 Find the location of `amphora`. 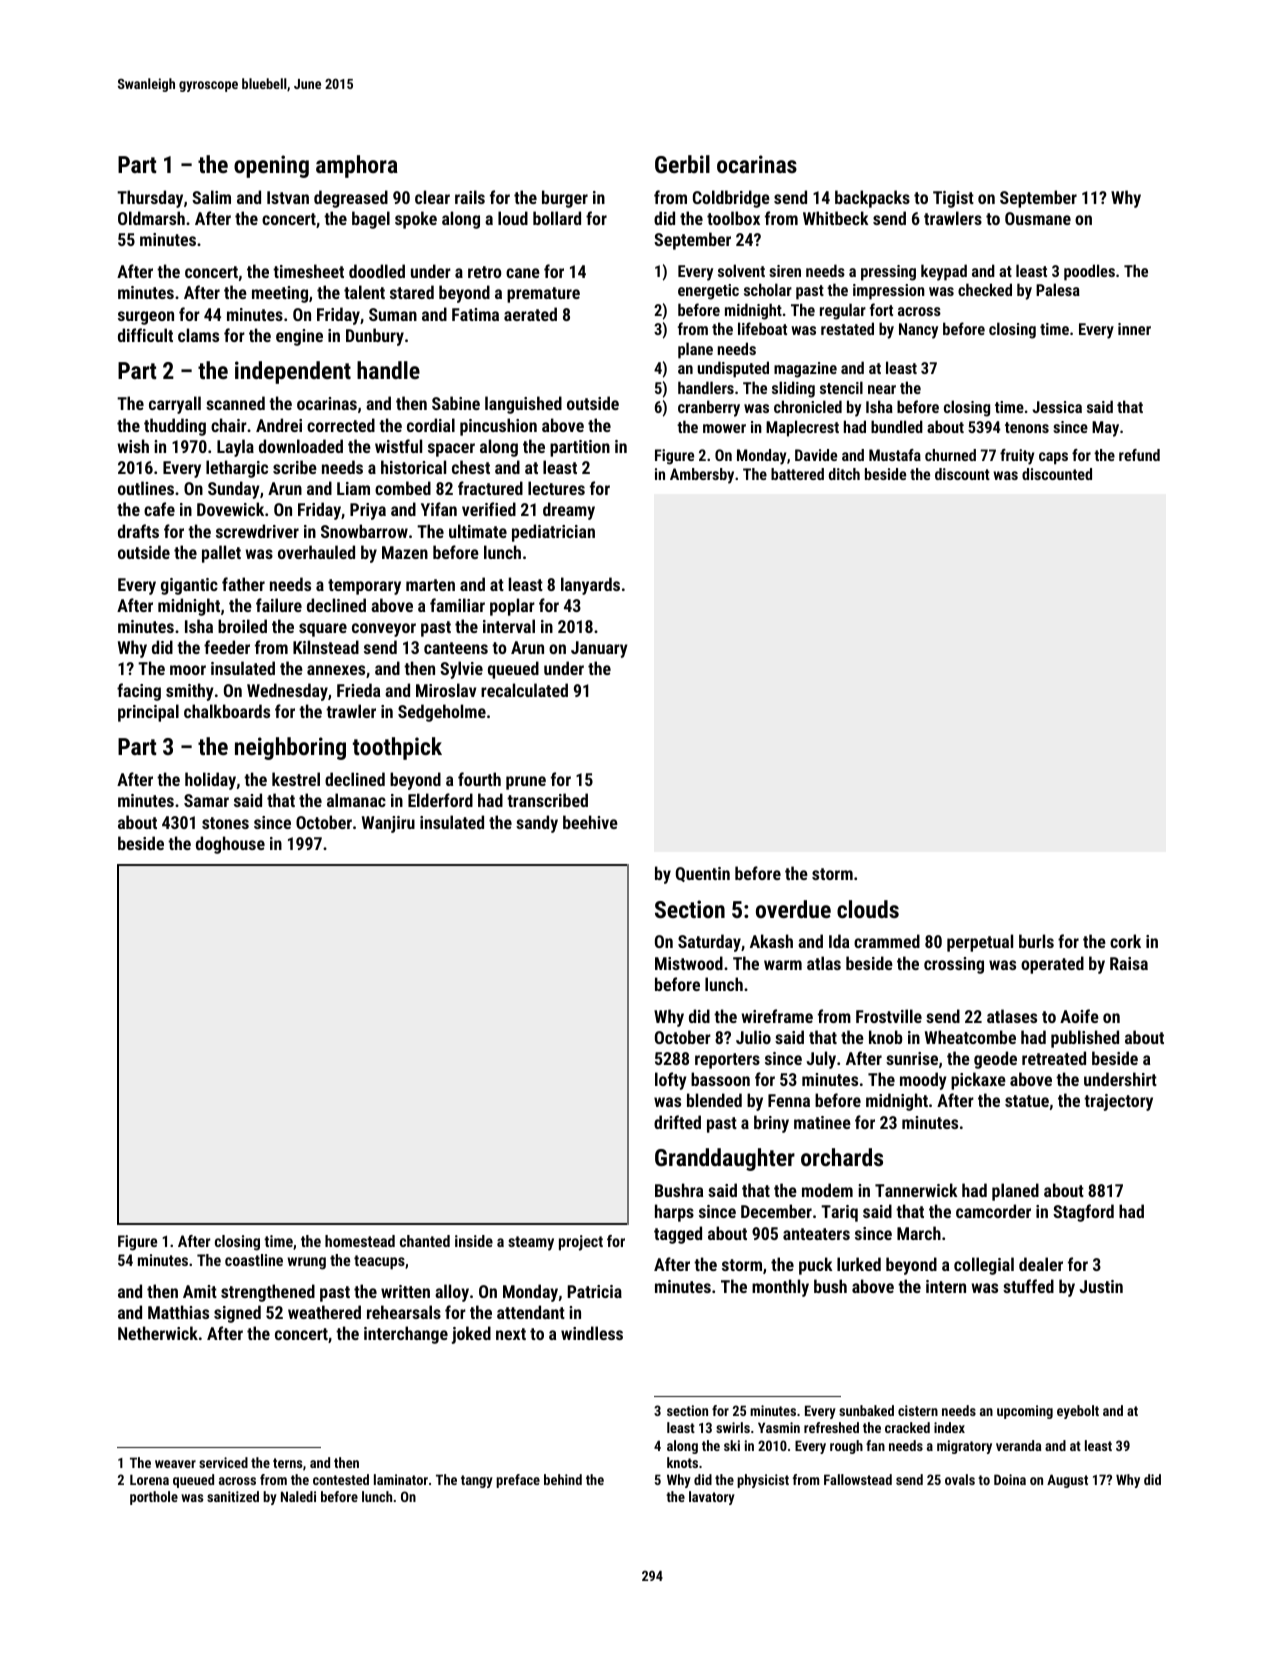

amphora is located at coordinates (357, 166).
